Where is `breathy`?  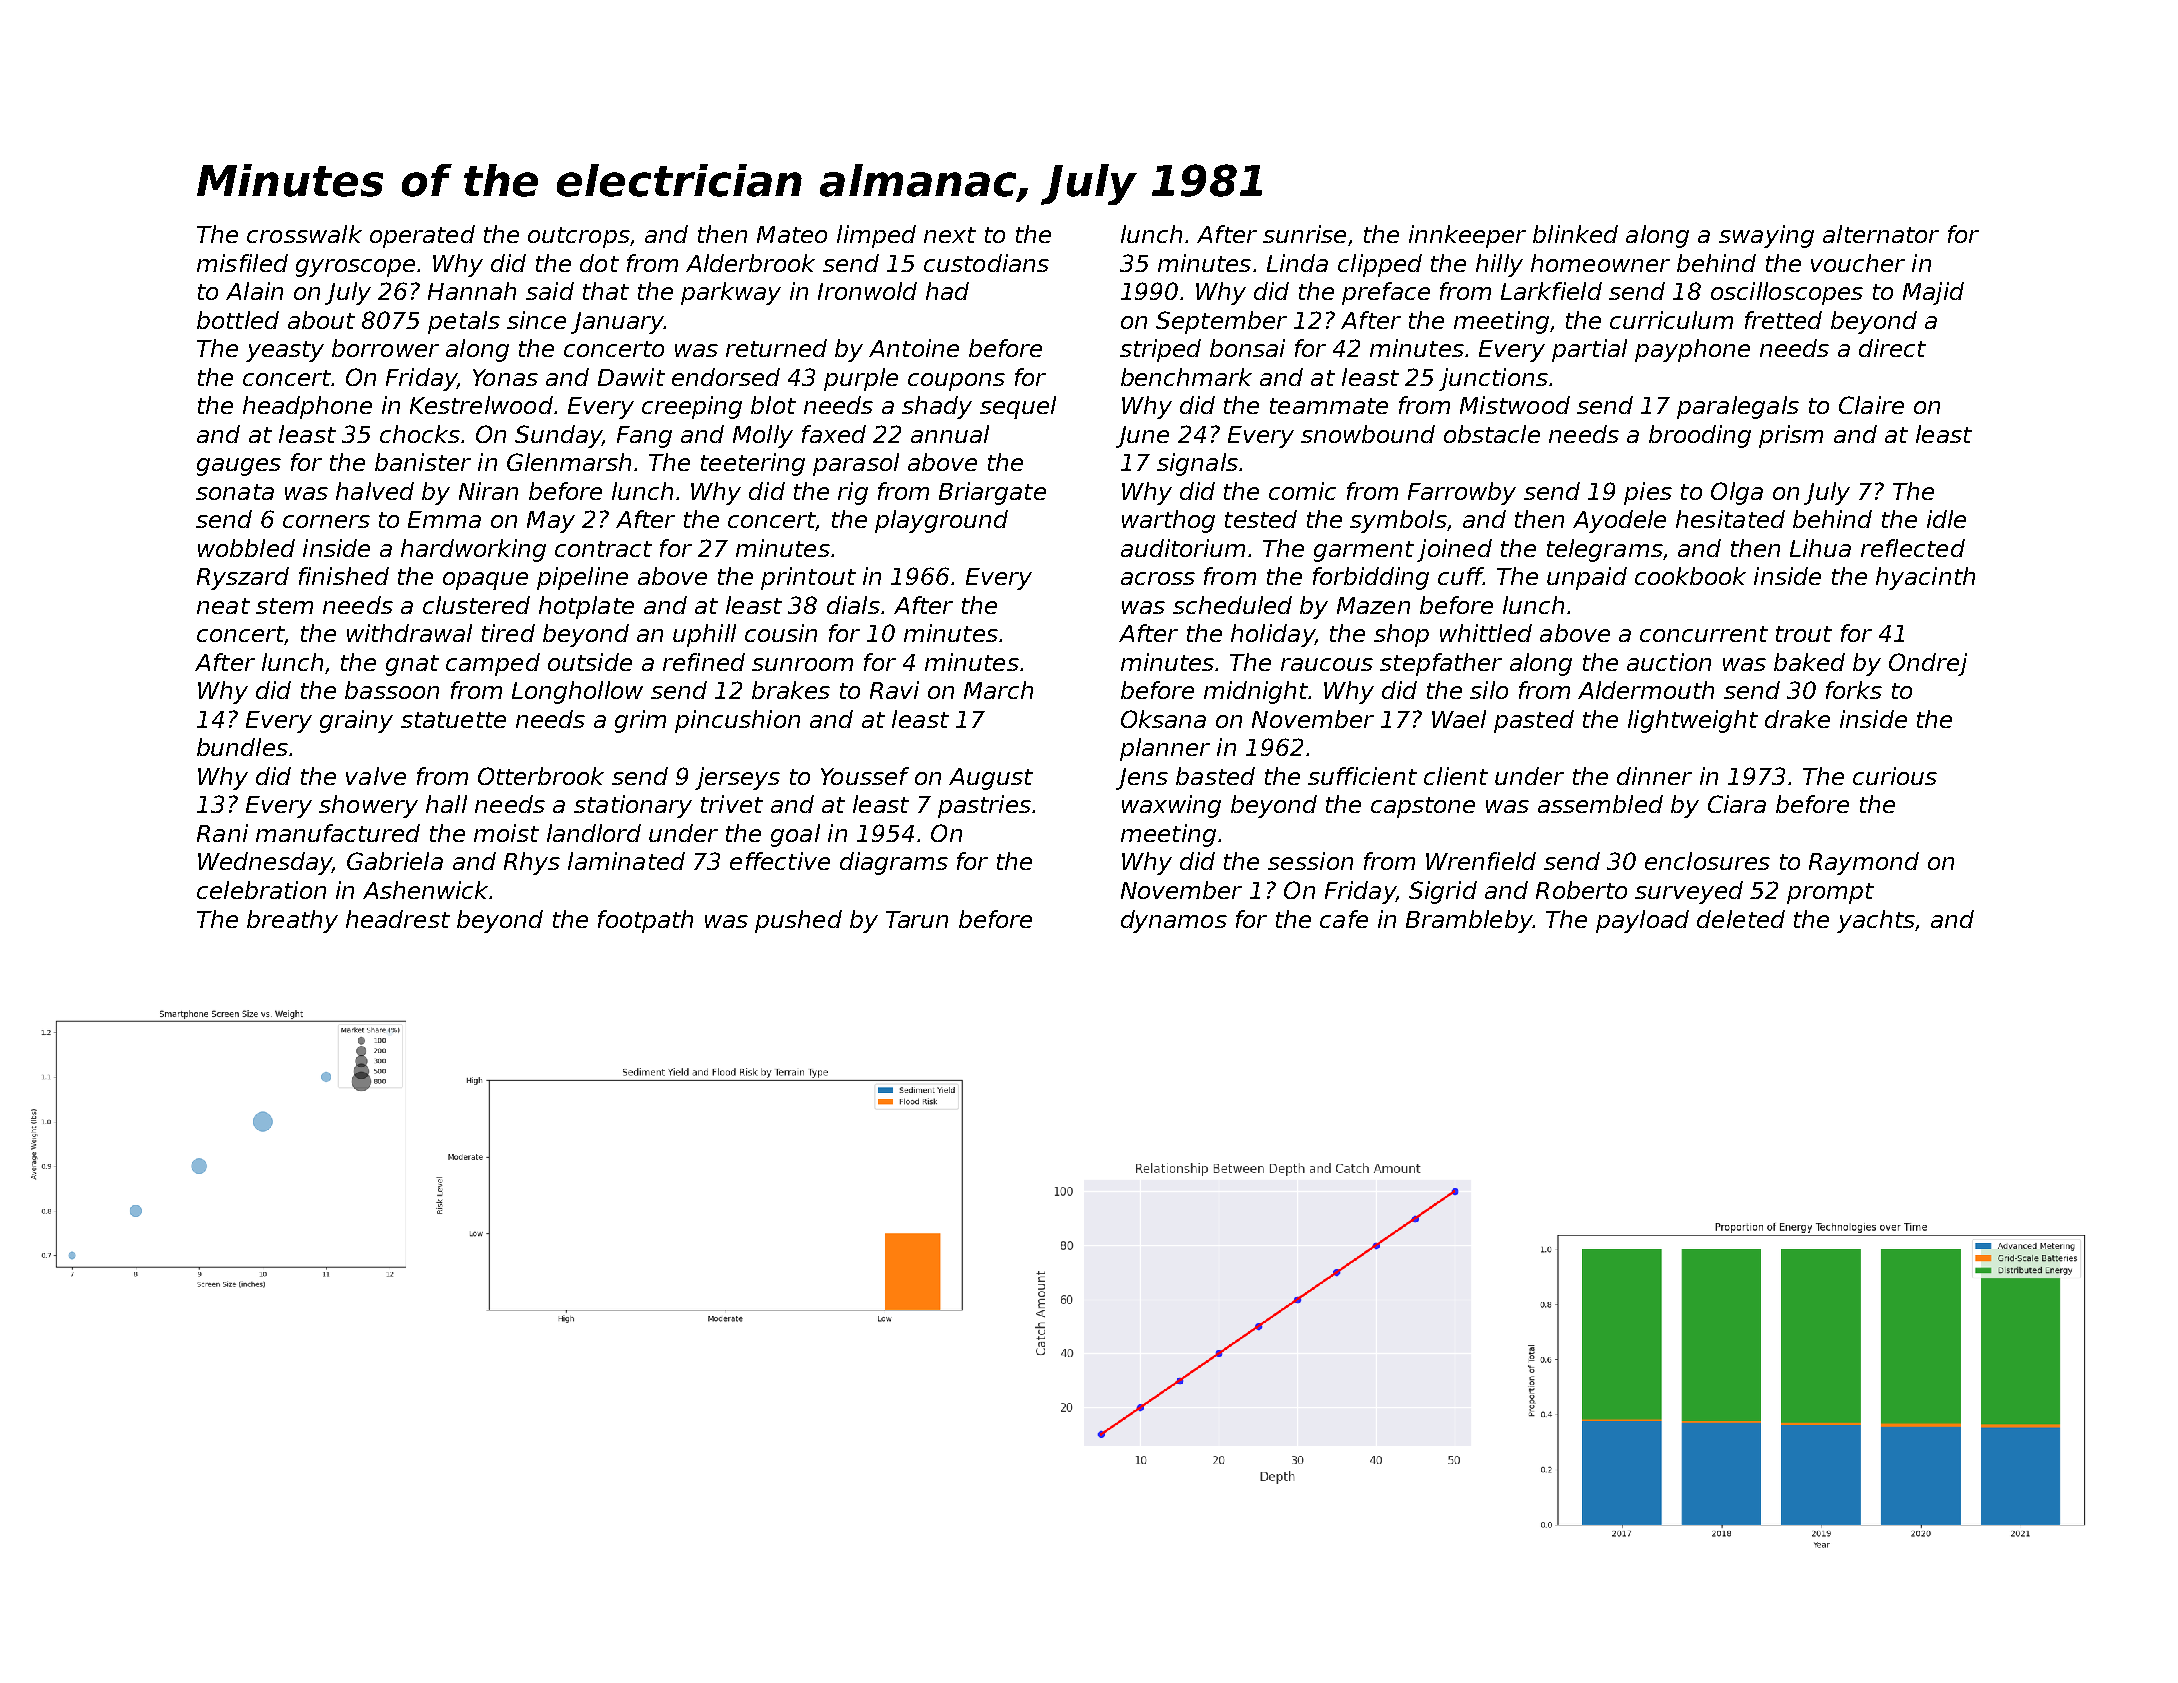 breathy is located at coordinates (292, 921).
